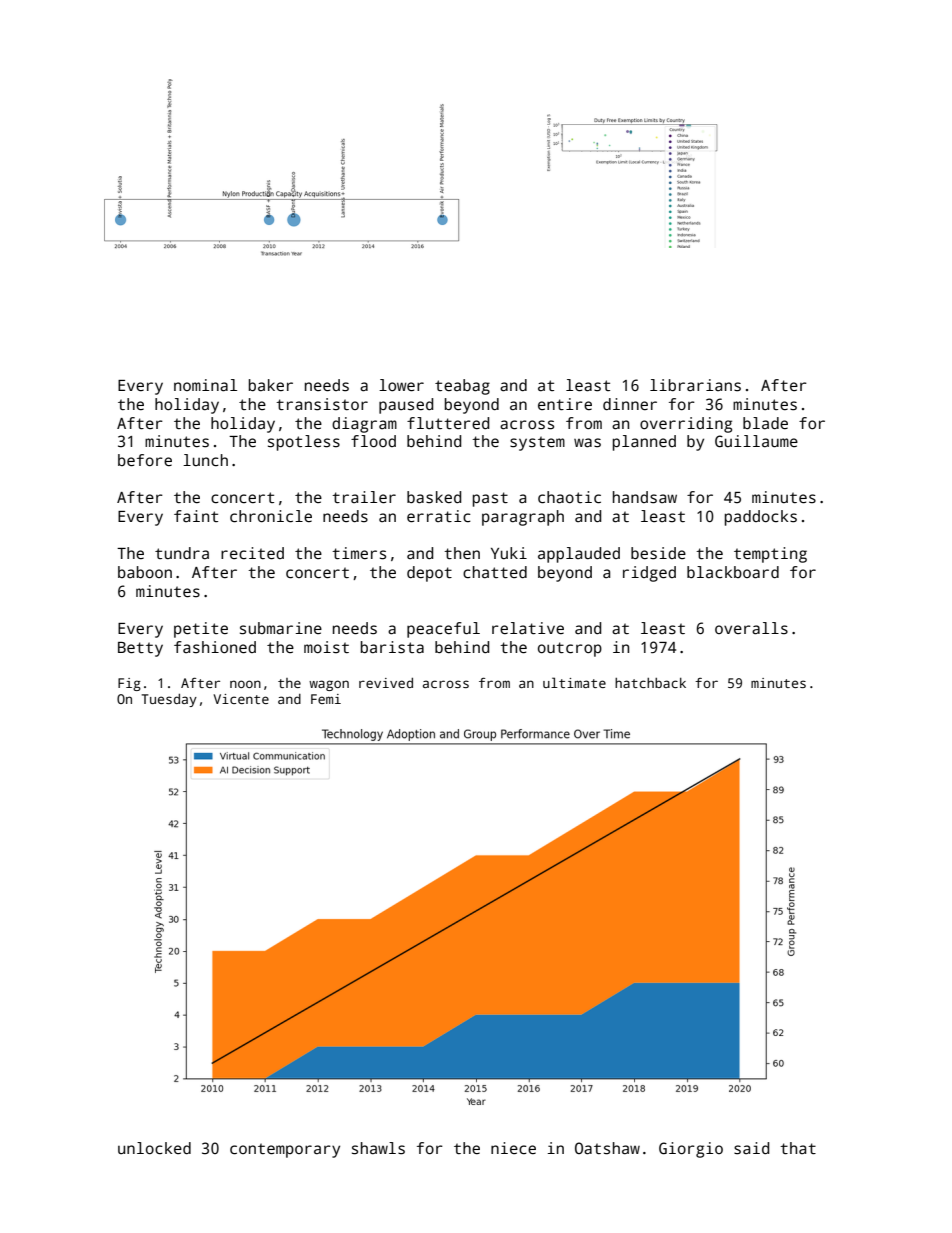 This image has width=952, height=1233. I want to click on unlocked, so click(154, 1148).
